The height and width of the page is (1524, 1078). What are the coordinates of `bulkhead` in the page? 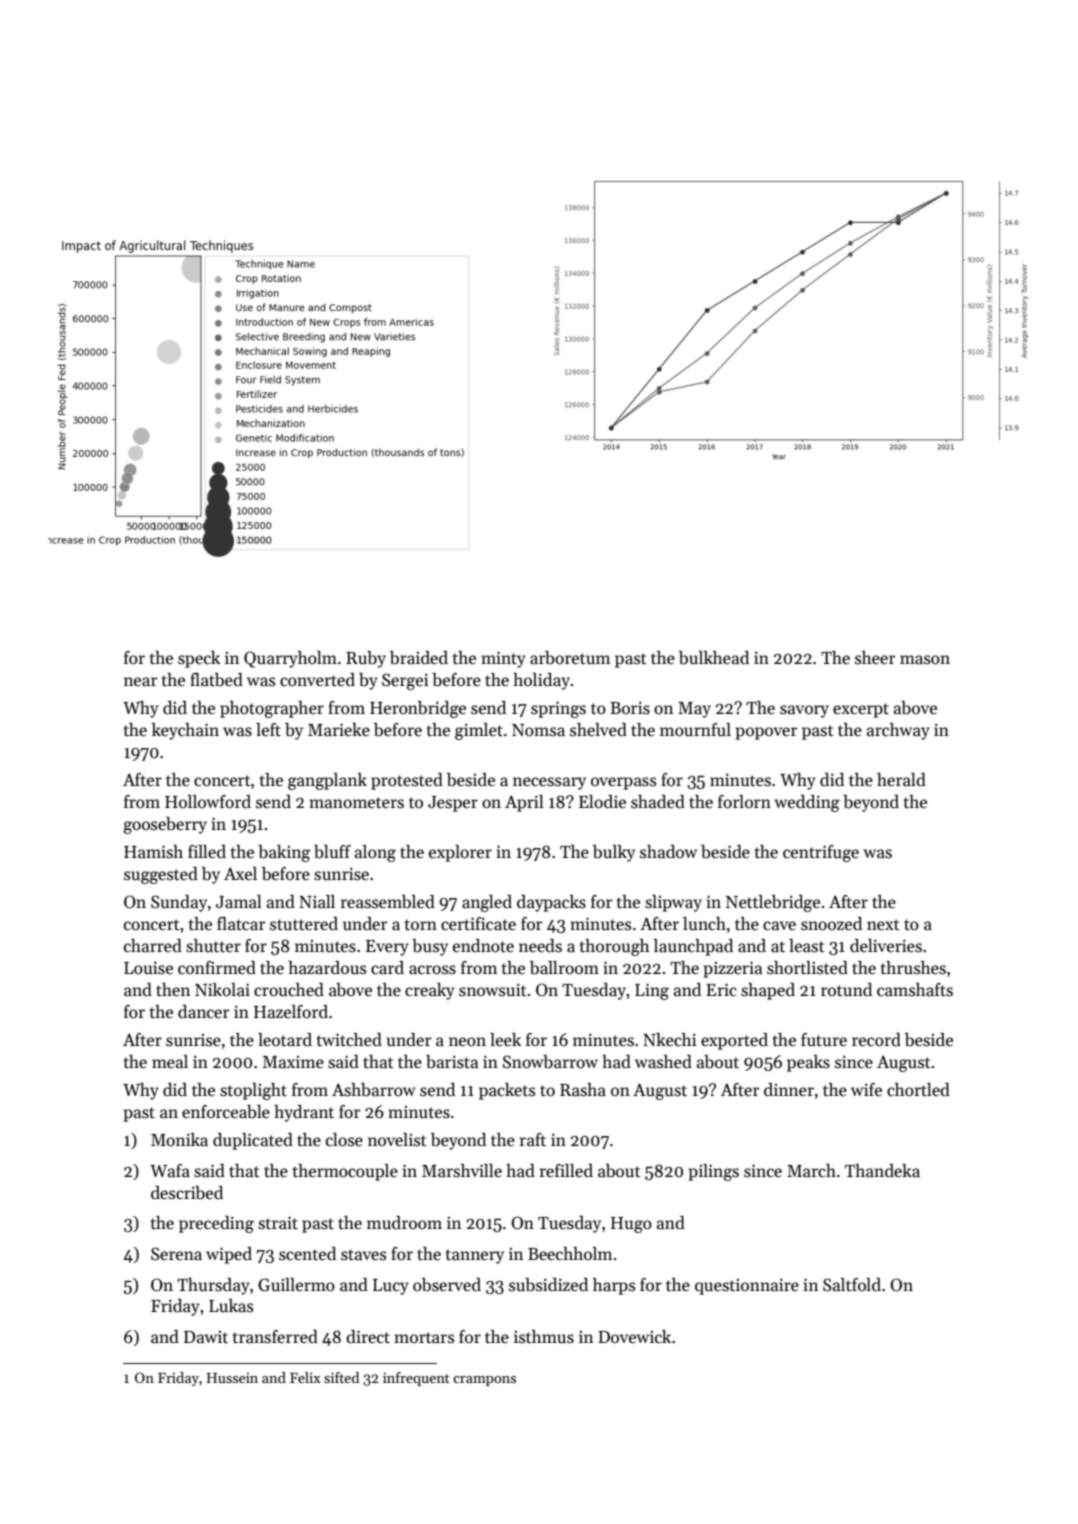 It's located at (714, 658).
